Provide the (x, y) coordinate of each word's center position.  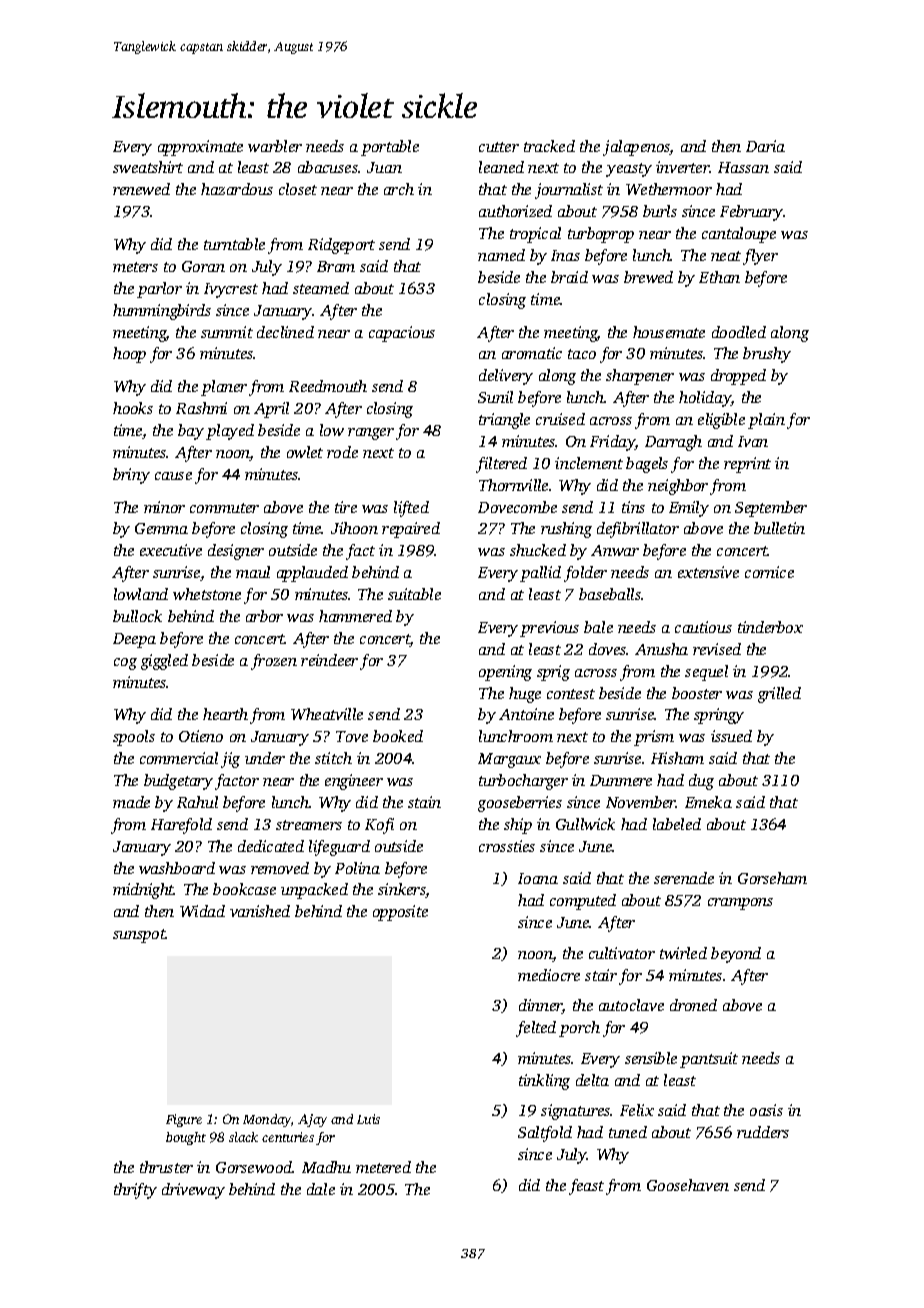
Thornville (513, 485)
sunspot (139, 936)
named (501, 255)
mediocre (549, 975)
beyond (736, 955)
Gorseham (772, 878)
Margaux (509, 760)
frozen (274, 662)
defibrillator (638, 530)
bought (186, 1138)
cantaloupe (739, 235)
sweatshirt (148, 167)
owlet (305, 452)
